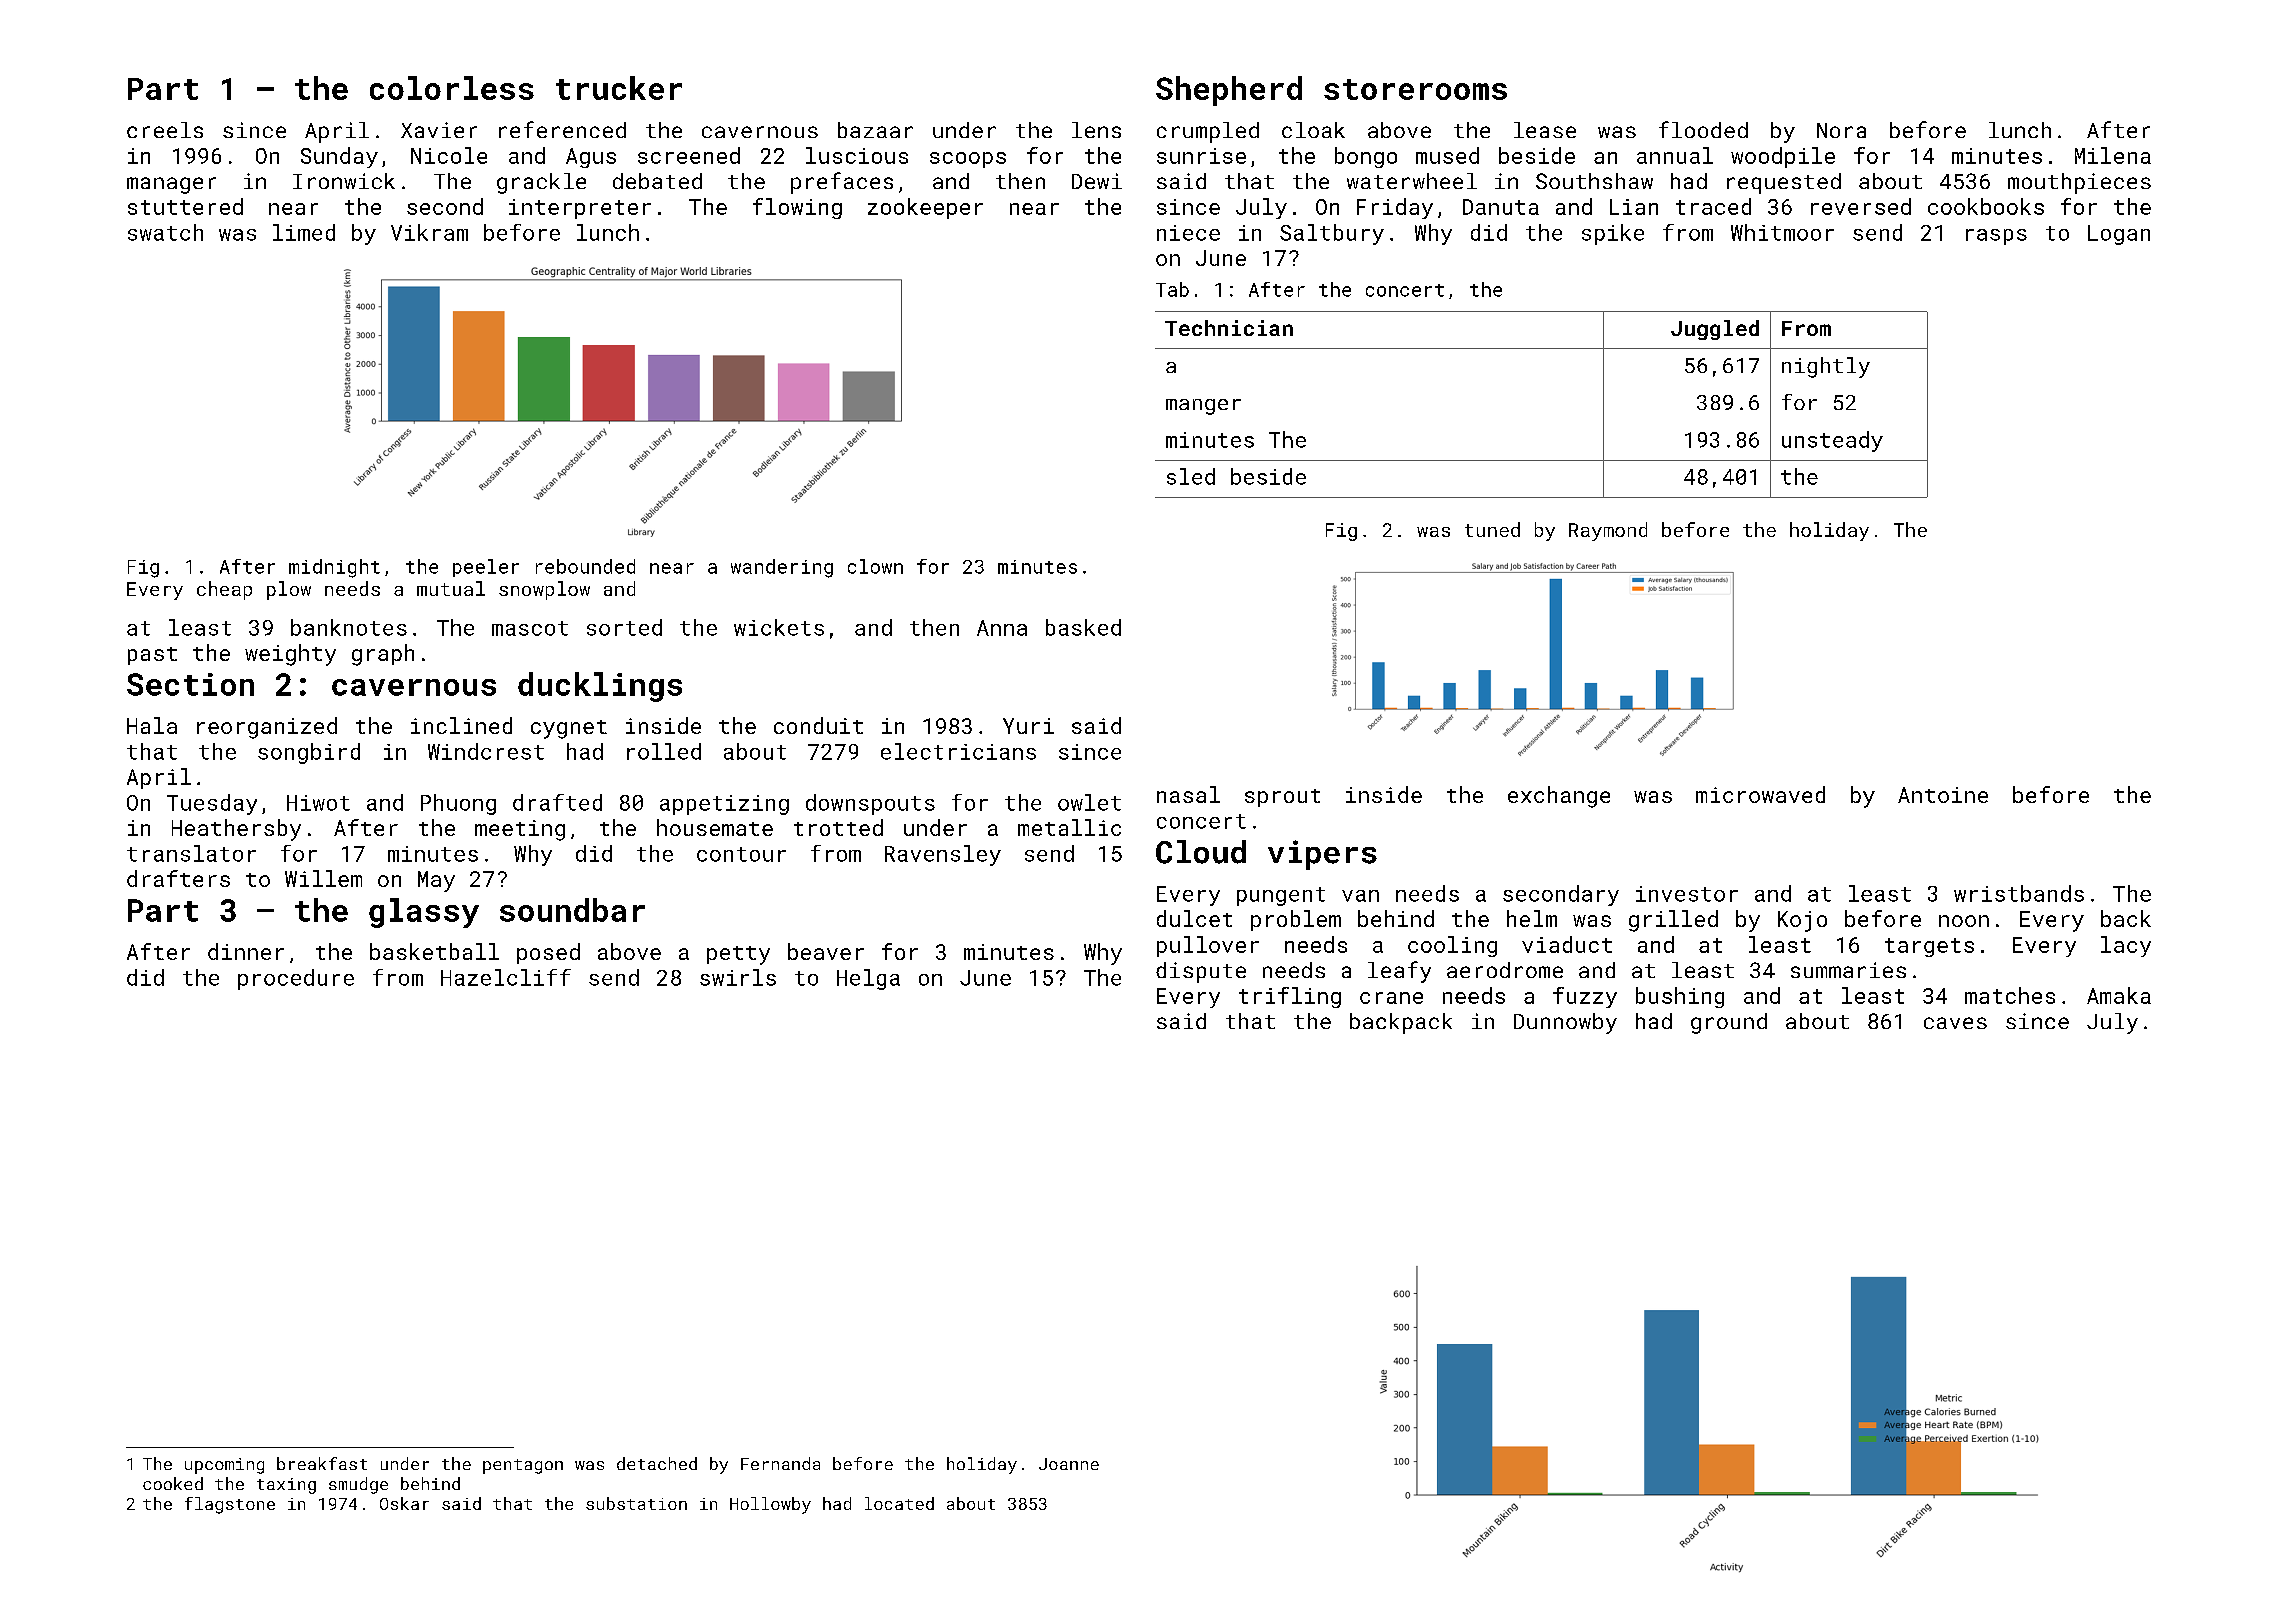  Describe the element at coordinates (1290, 997) in the screenshot. I see `trifling` at that location.
